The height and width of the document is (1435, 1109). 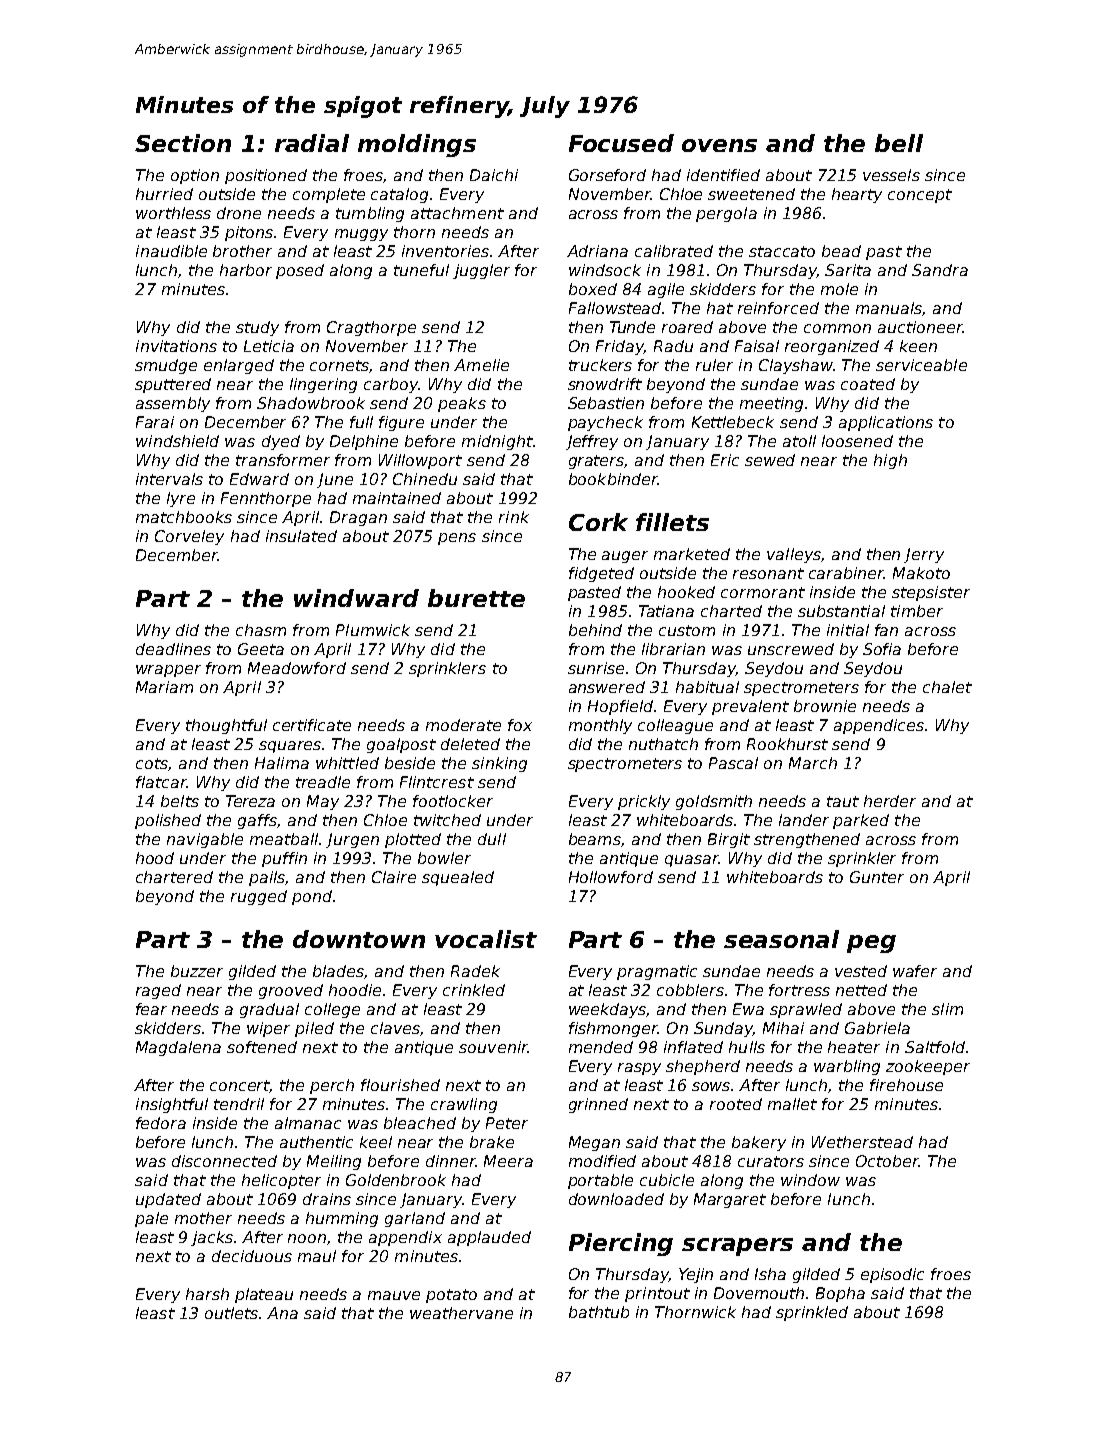 What do you see at coordinates (457, 213) in the document?
I see `attachment` at bounding box center [457, 213].
